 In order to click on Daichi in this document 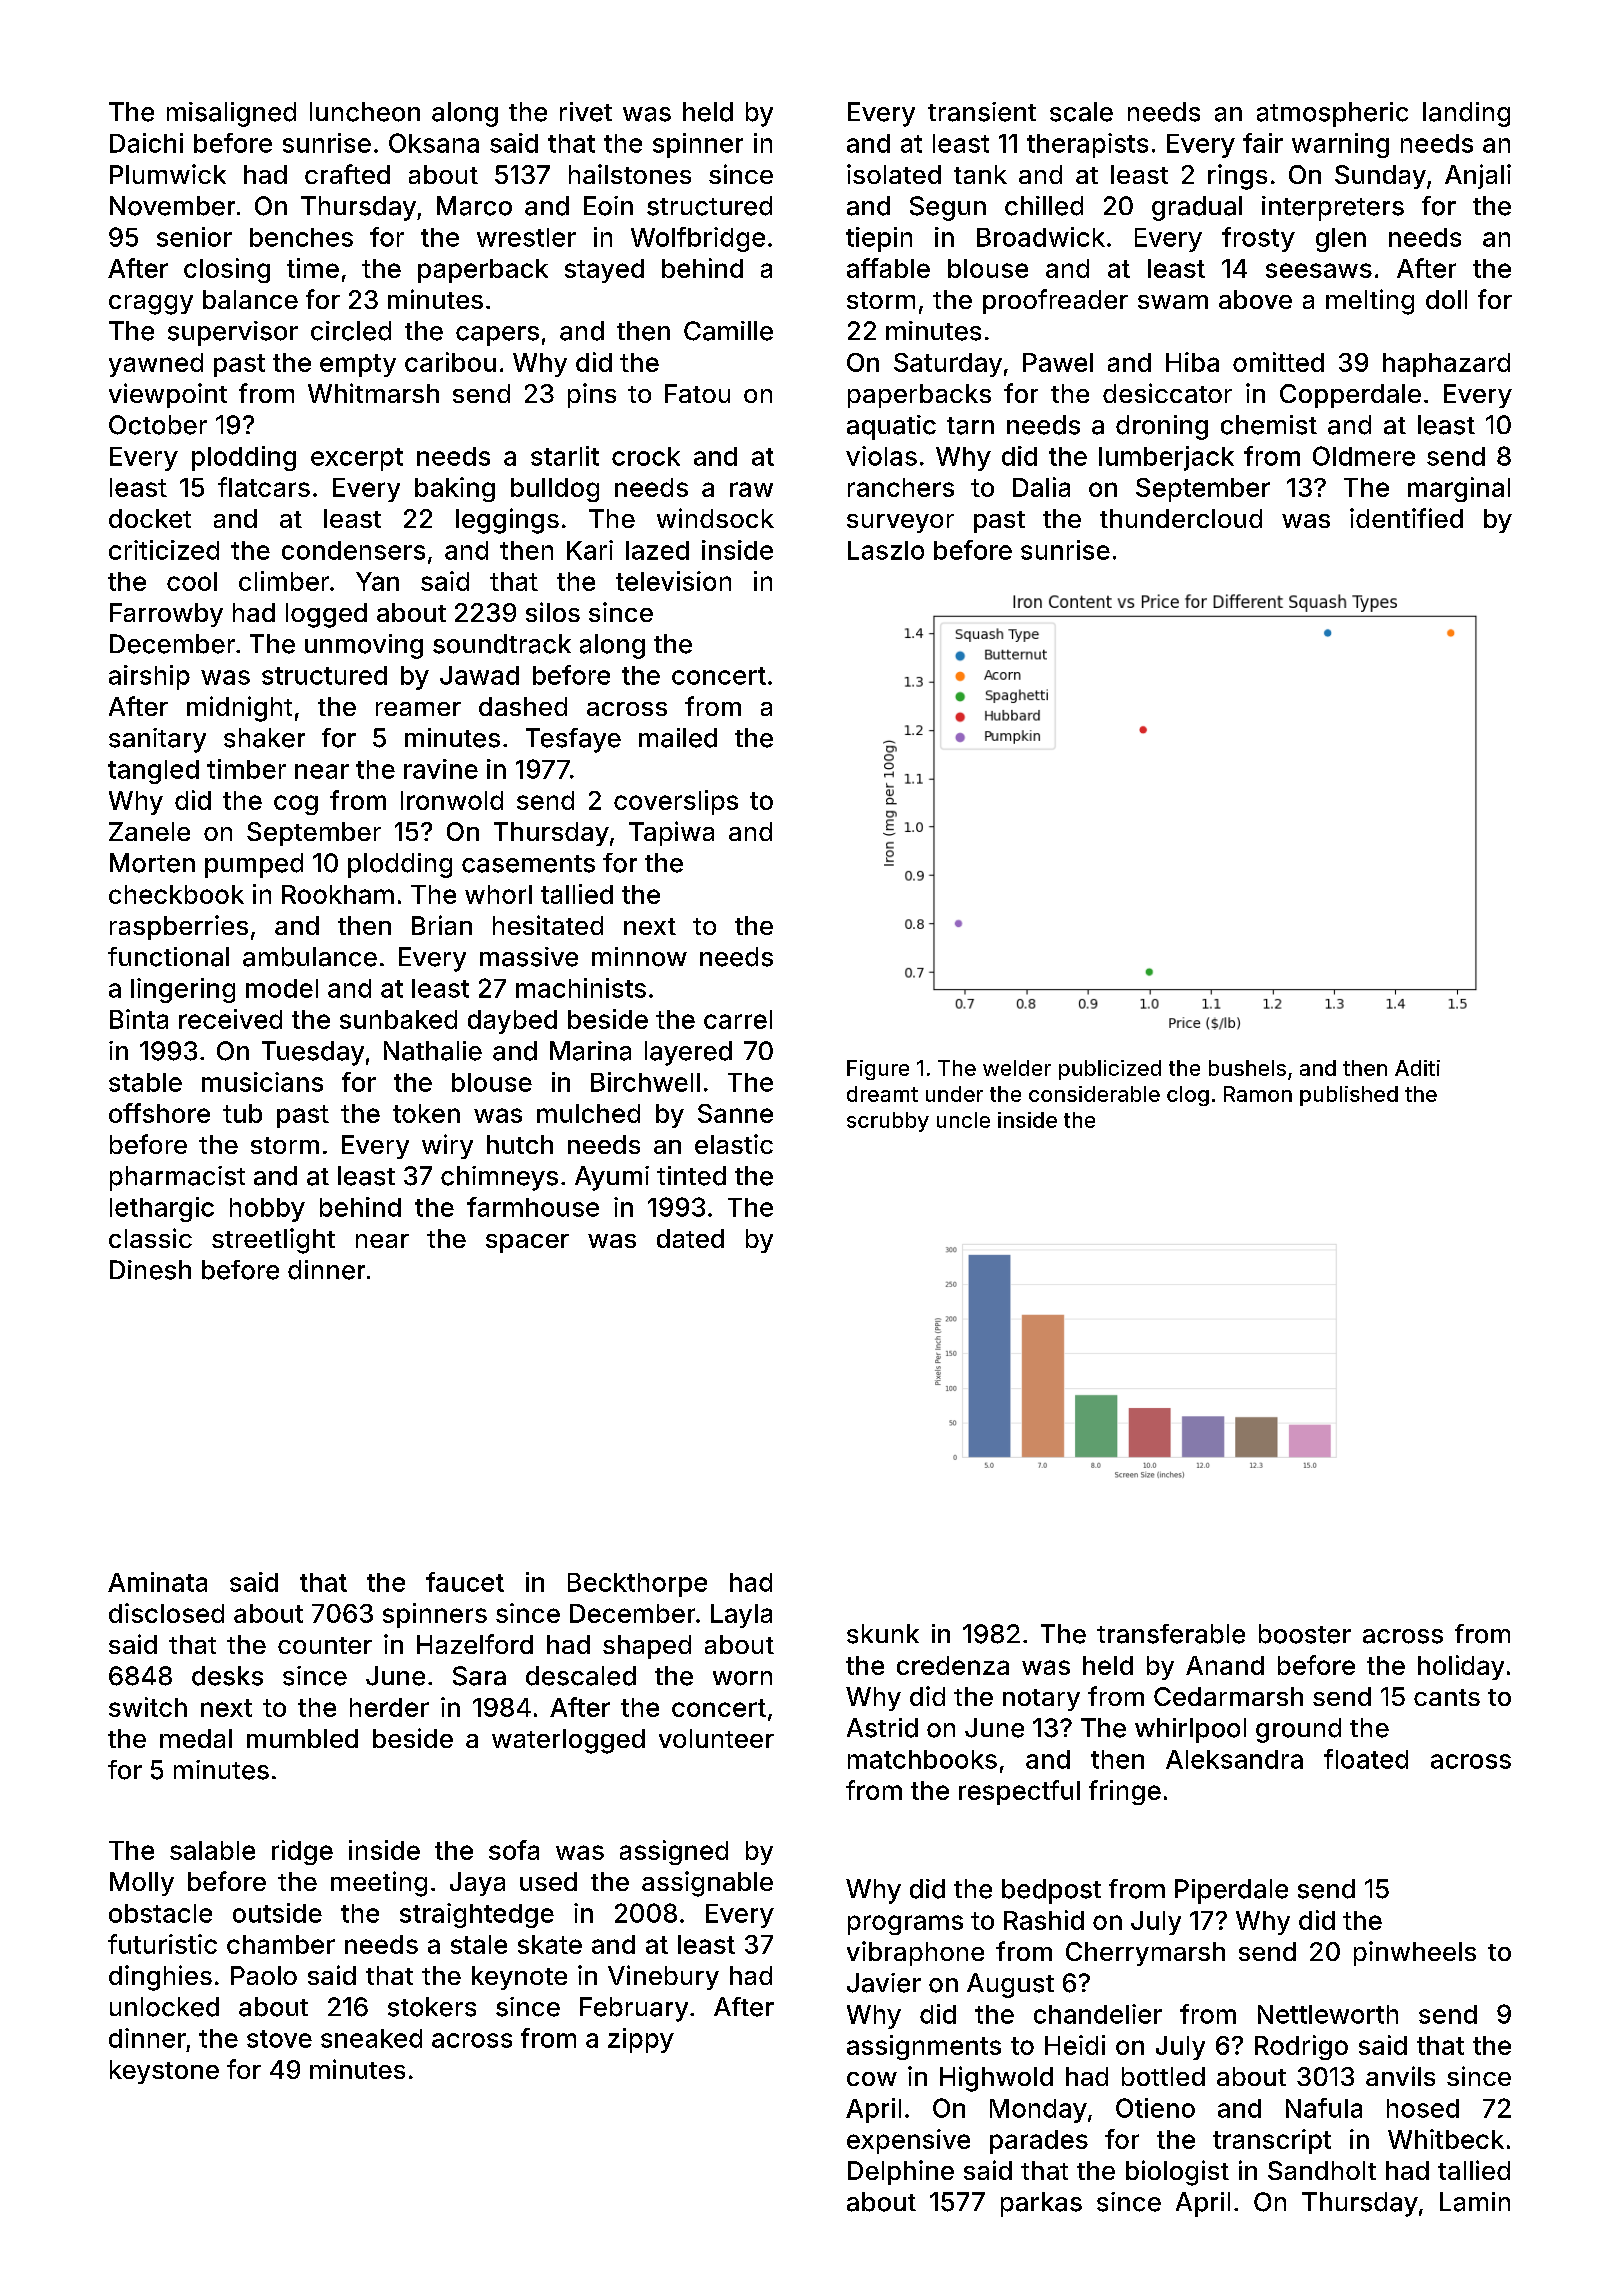, I will do `click(146, 143)`.
